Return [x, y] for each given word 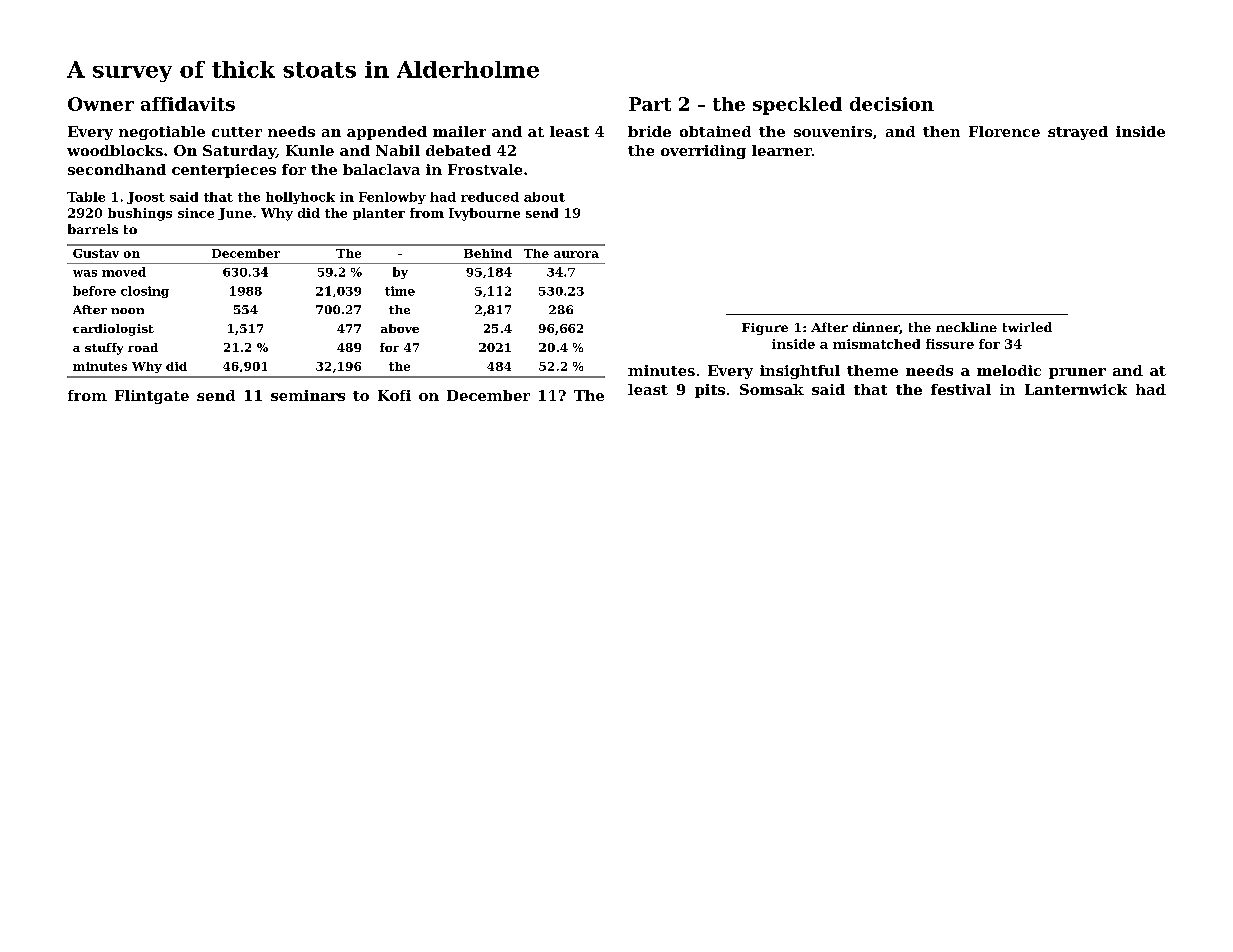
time [400, 291]
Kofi [394, 395]
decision [892, 104]
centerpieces [224, 171]
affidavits [188, 104]
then [941, 131]
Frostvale [485, 169]
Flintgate [152, 397]
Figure [765, 329]
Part [650, 104]
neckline [966, 327]
